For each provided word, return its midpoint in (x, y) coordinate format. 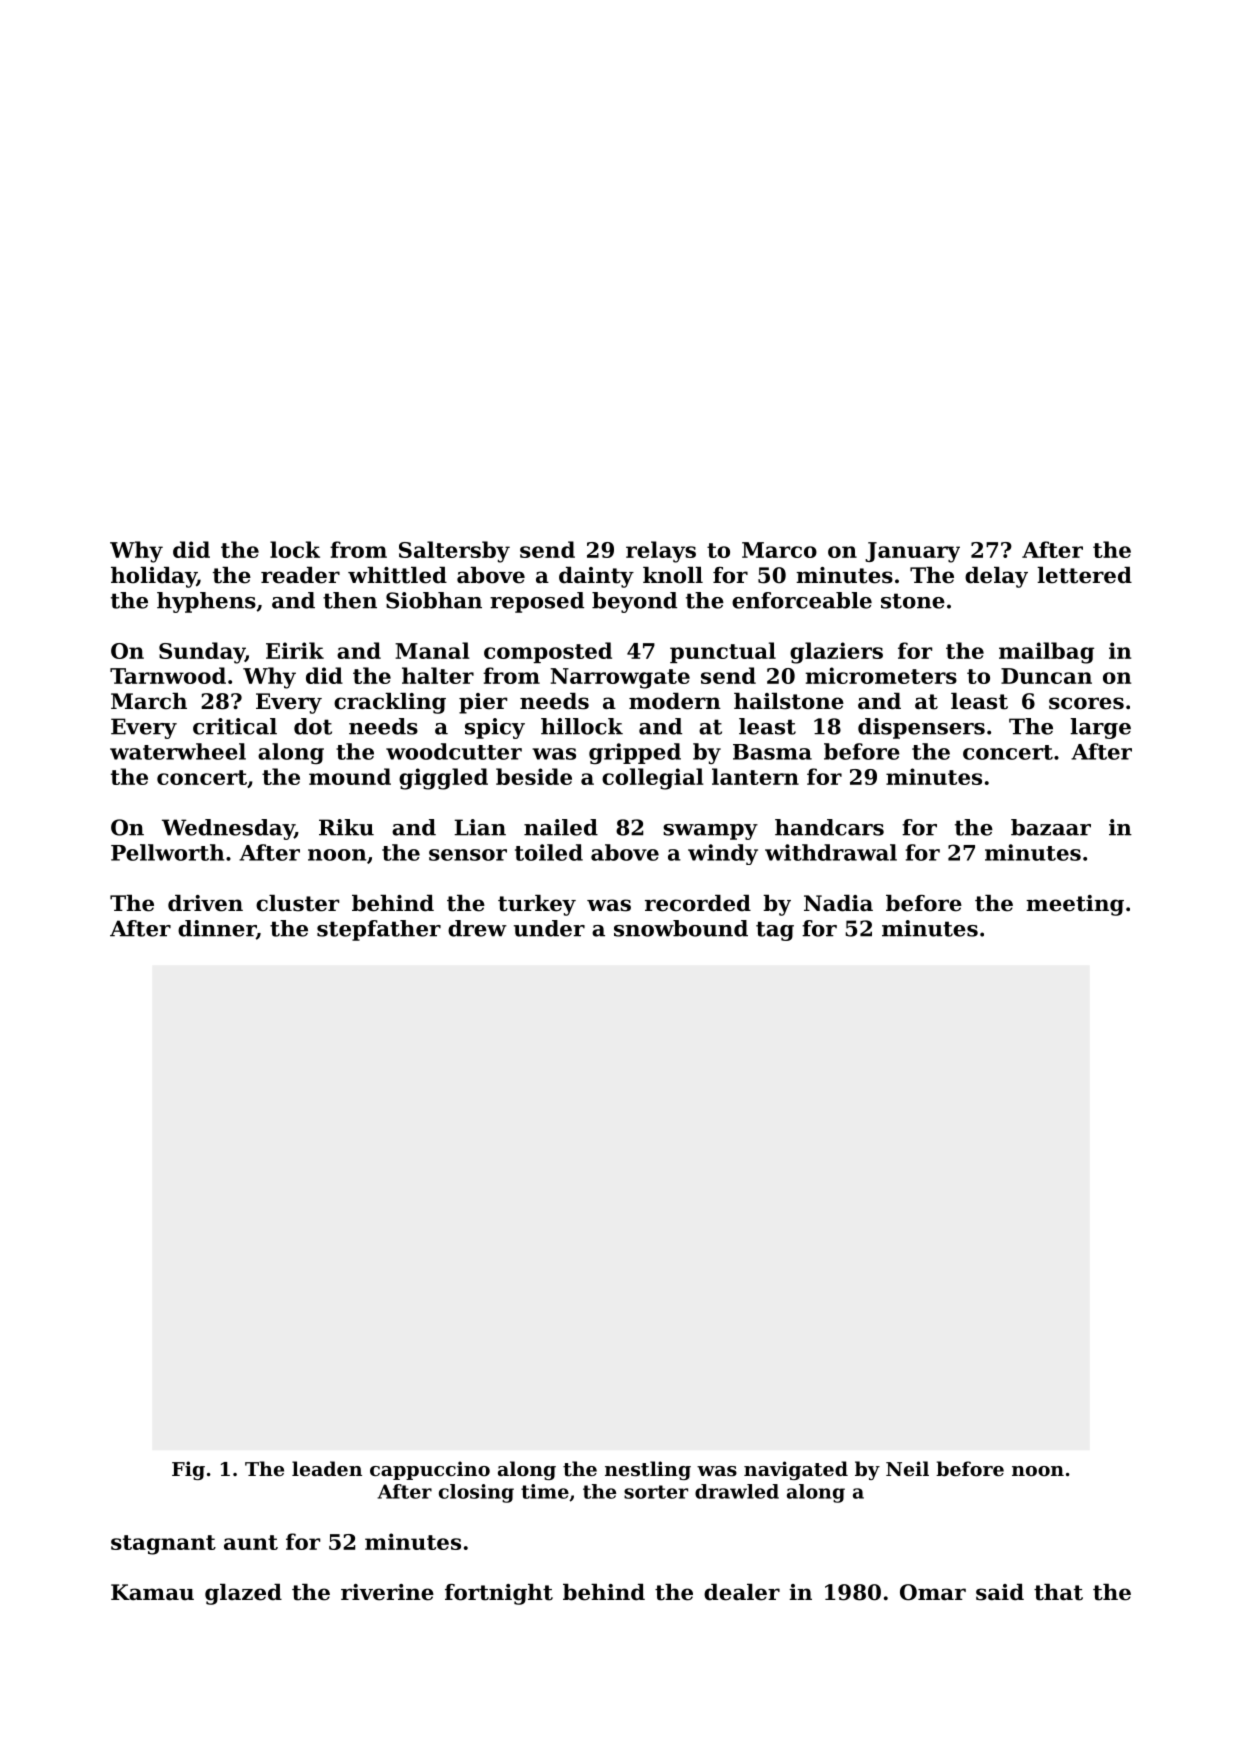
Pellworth (167, 852)
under (549, 928)
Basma (772, 752)
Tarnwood (168, 675)
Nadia (838, 903)
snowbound (681, 928)
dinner (217, 928)
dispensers (921, 728)
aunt (251, 1542)
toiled (549, 852)
